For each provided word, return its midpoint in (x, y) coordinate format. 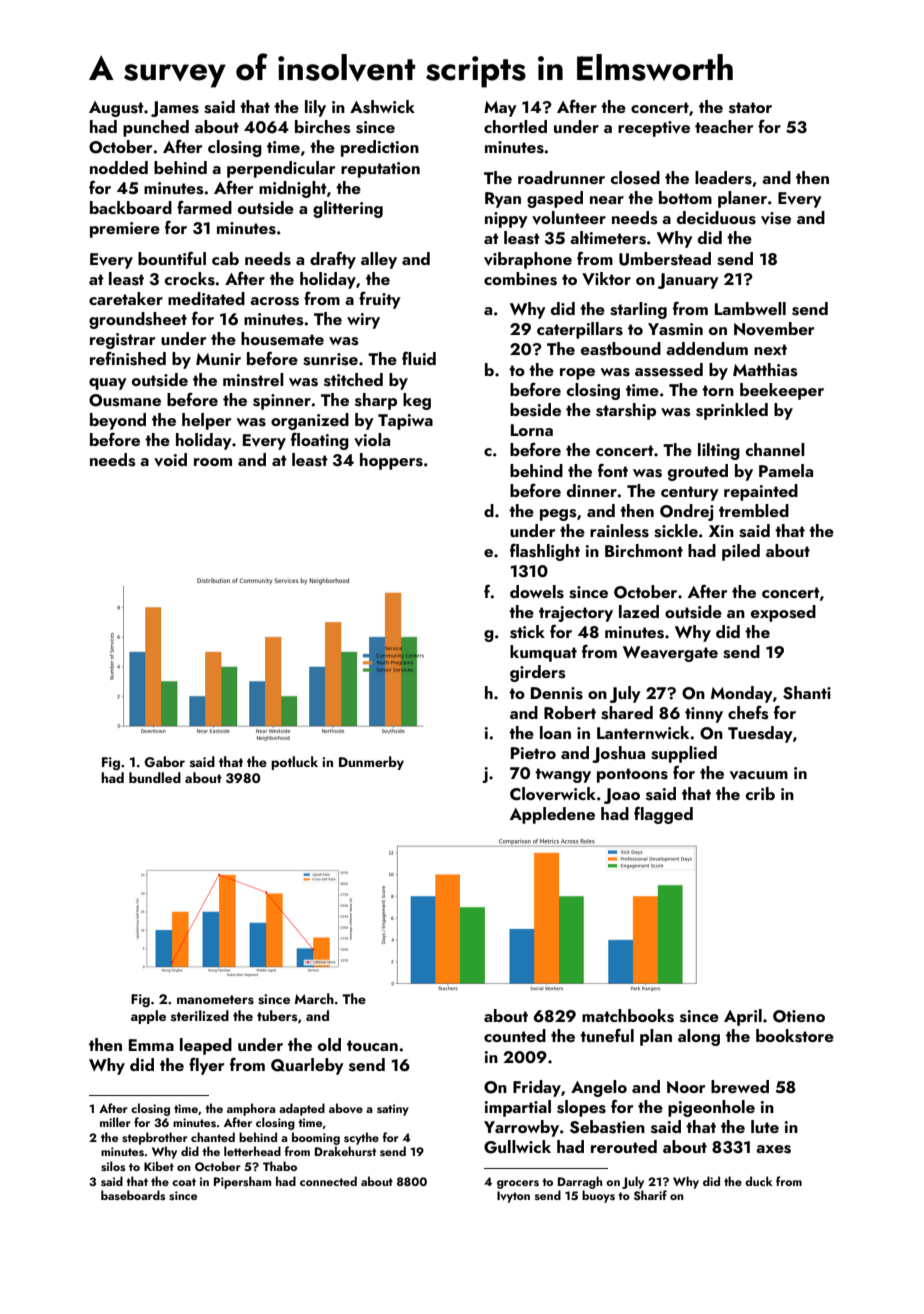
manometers (215, 1000)
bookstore (795, 1036)
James (175, 109)
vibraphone (528, 260)
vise (776, 218)
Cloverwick (553, 794)
